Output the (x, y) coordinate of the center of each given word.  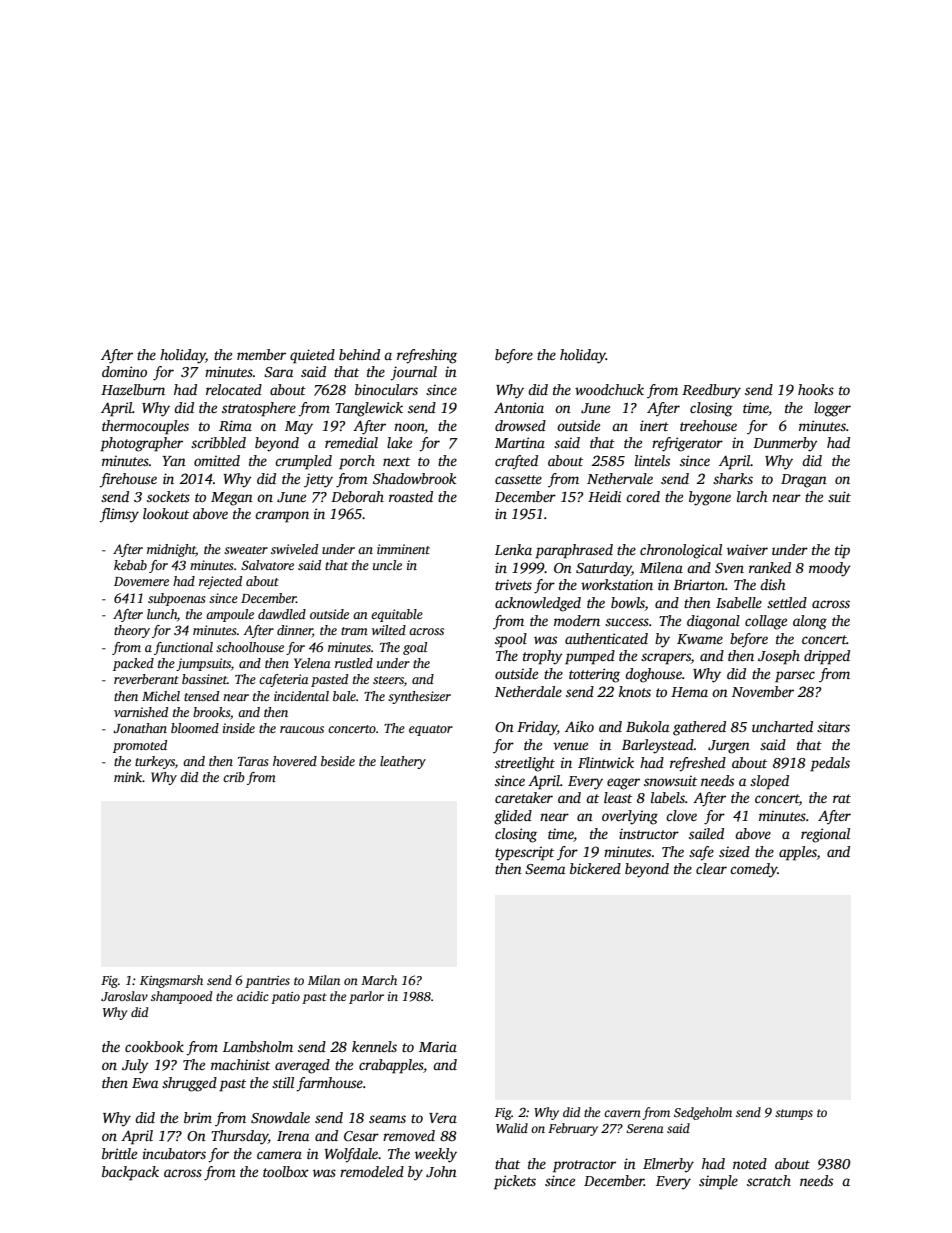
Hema (689, 692)
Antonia (519, 407)
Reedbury (711, 391)
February (573, 1129)
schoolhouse (250, 647)
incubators (174, 1153)
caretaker (524, 797)
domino (124, 371)
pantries (267, 982)
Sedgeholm (703, 1113)
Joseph (779, 657)
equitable (397, 615)
